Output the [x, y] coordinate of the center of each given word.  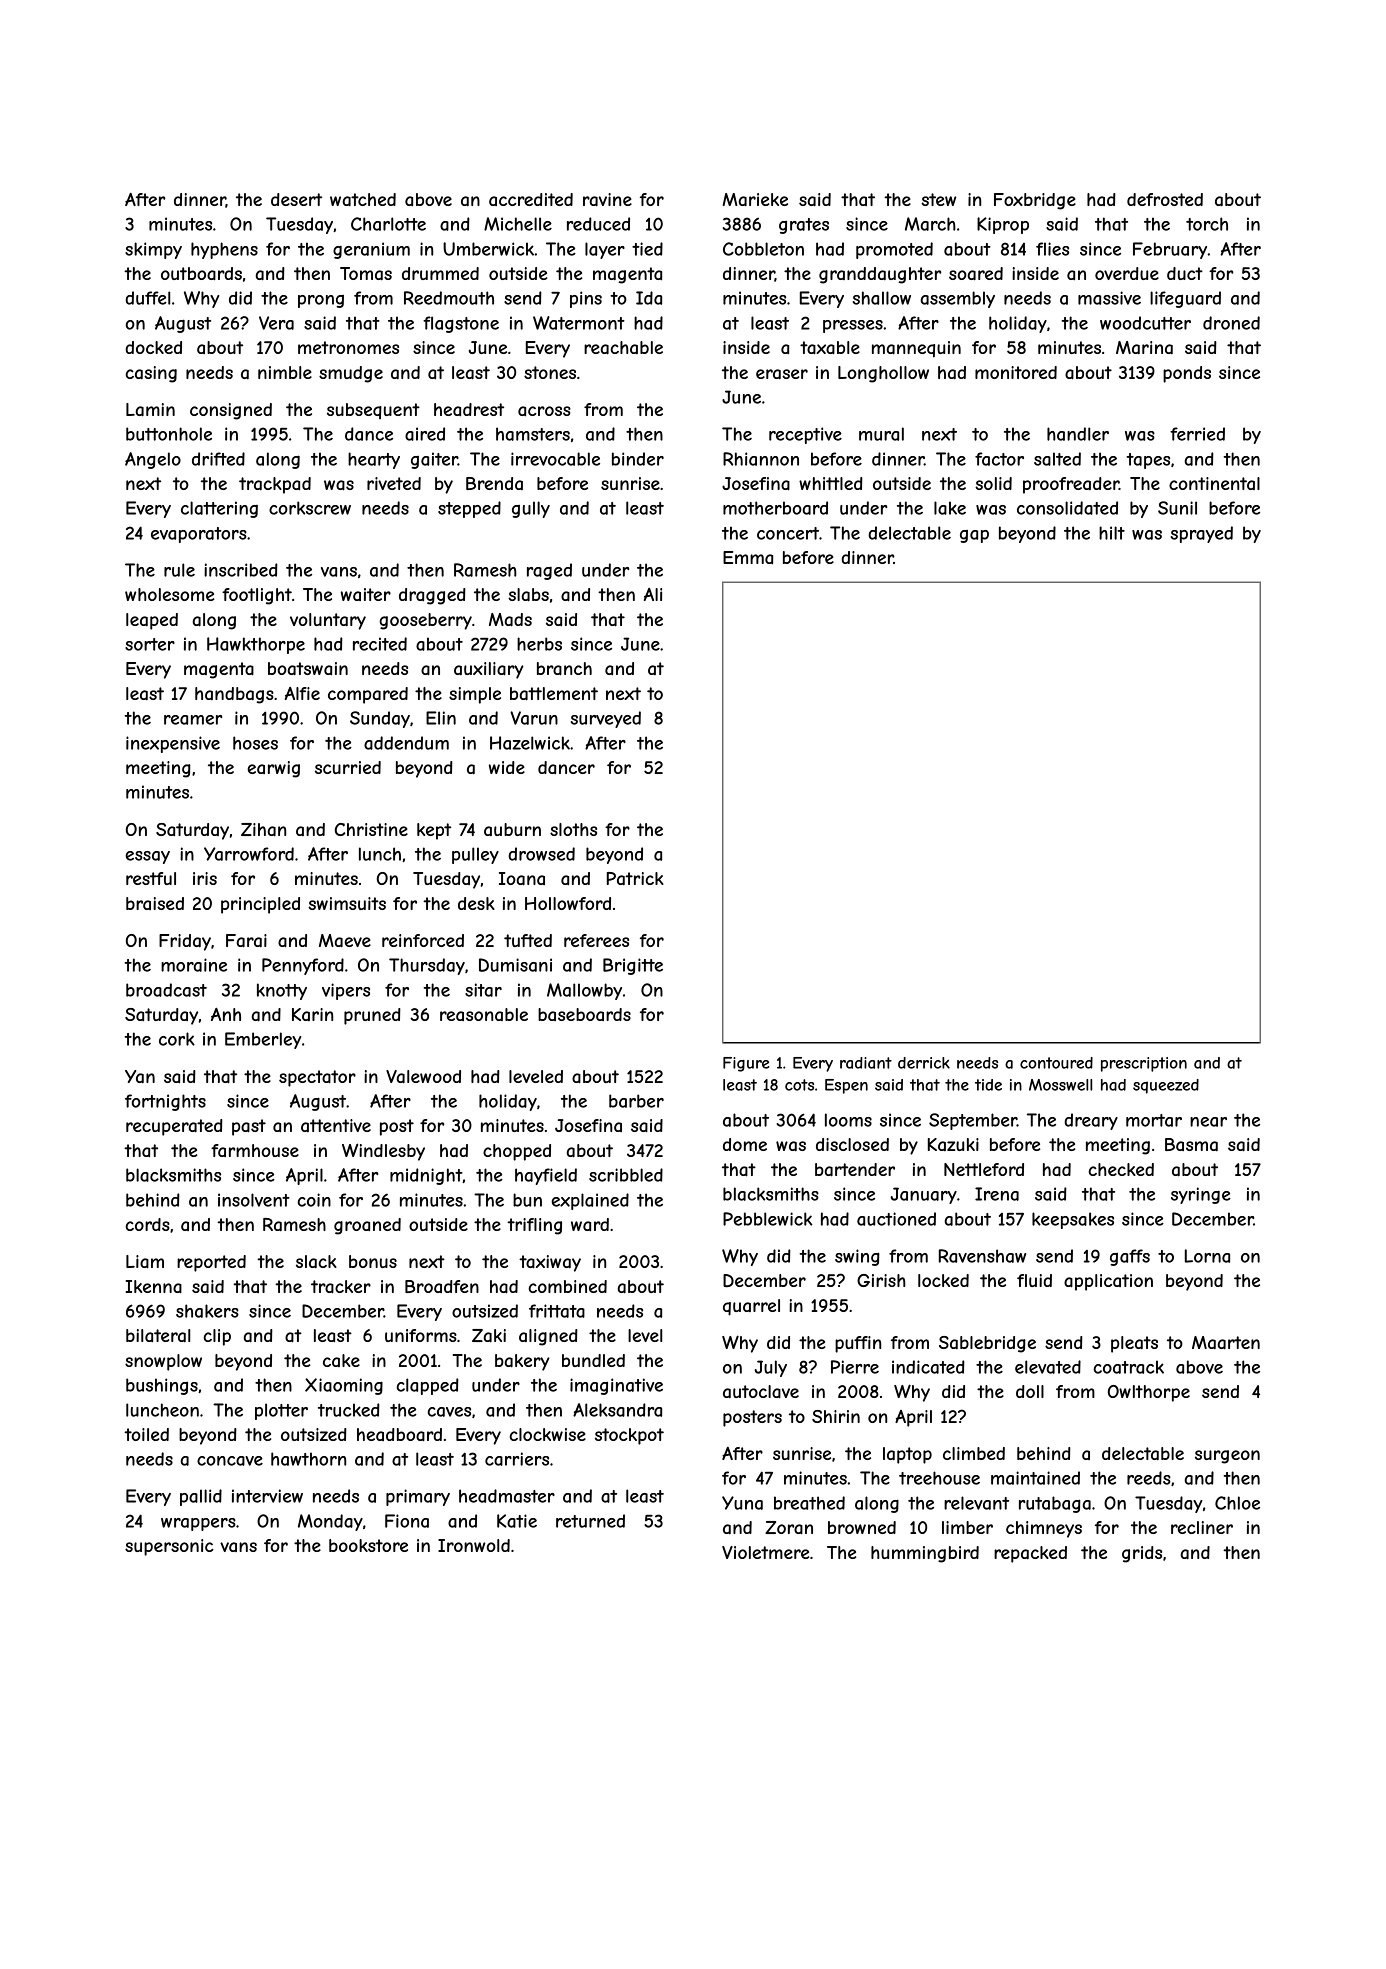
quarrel [751, 1307]
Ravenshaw [982, 1256]
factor [999, 459]
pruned [372, 1016]
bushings [162, 1386]
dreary [1091, 1121]
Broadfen [442, 1286]
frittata [557, 1311]
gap [974, 536]
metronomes [348, 347]
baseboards [584, 1014]
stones [550, 372]
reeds [1149, 1478]
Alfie [302, 693]
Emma [748, 557]
